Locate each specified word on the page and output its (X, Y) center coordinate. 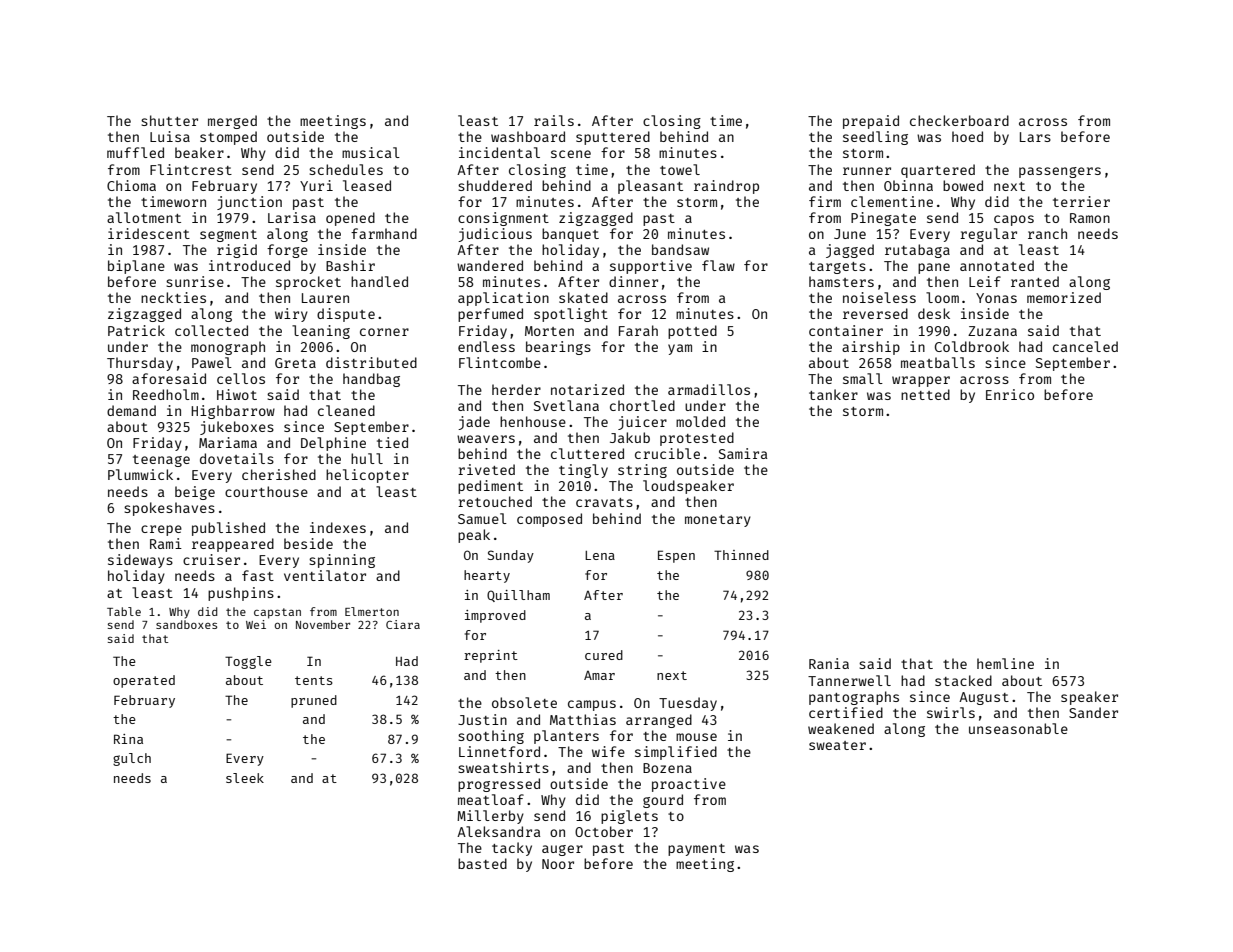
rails (554, 120)
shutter (169, 120)
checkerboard (959, 120)
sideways (140, 561)
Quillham (518, 596)
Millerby (490, 817)
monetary (718, 521)
